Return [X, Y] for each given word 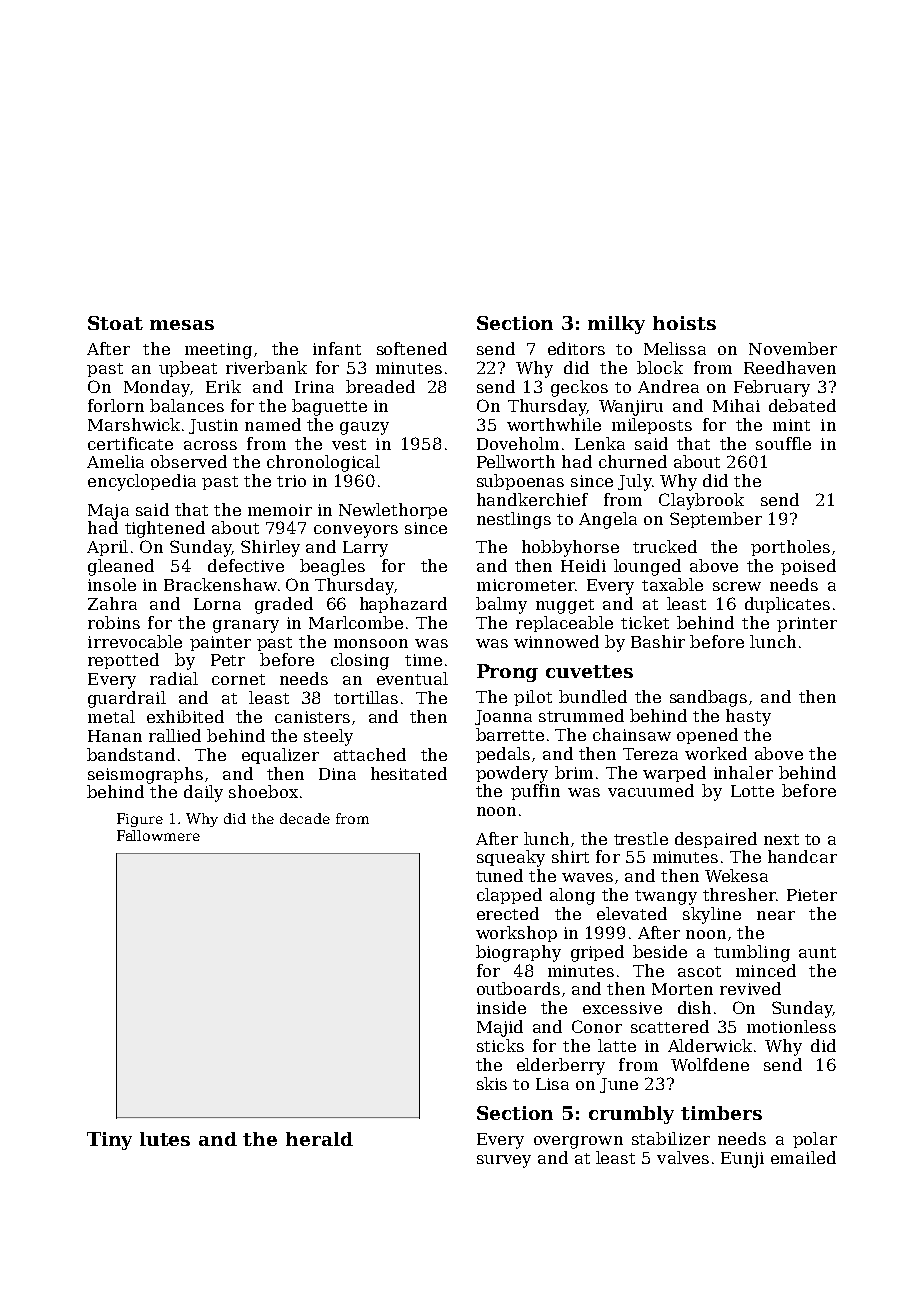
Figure [140, 820]
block [660, 367]
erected [508, 913]
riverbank [266, 367]
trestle [641, 838]
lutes [165, 1139]
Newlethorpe [393, 511]
